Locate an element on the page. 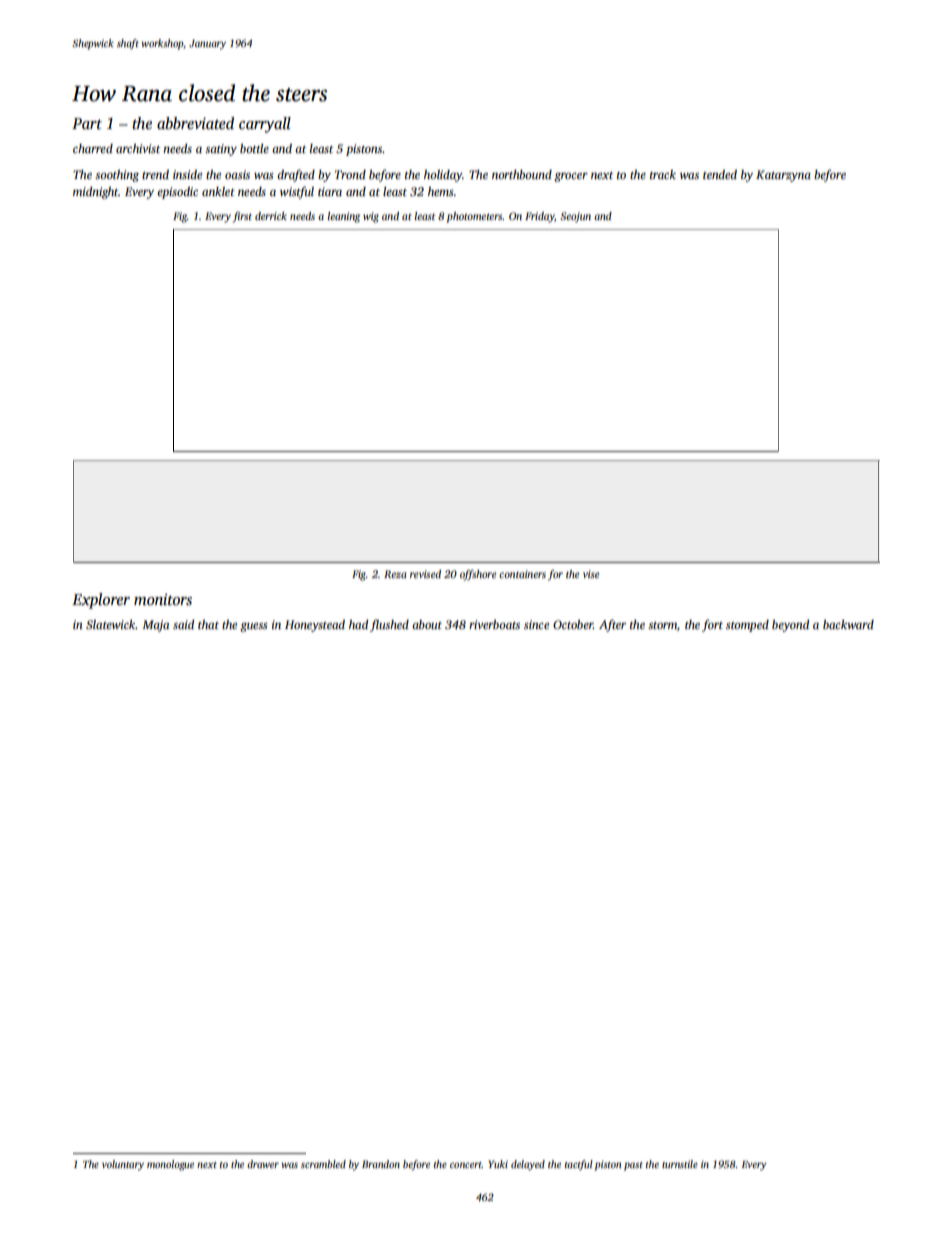 This page has width=952, height=1233. drawer is located at coordinates (263, 1164).
